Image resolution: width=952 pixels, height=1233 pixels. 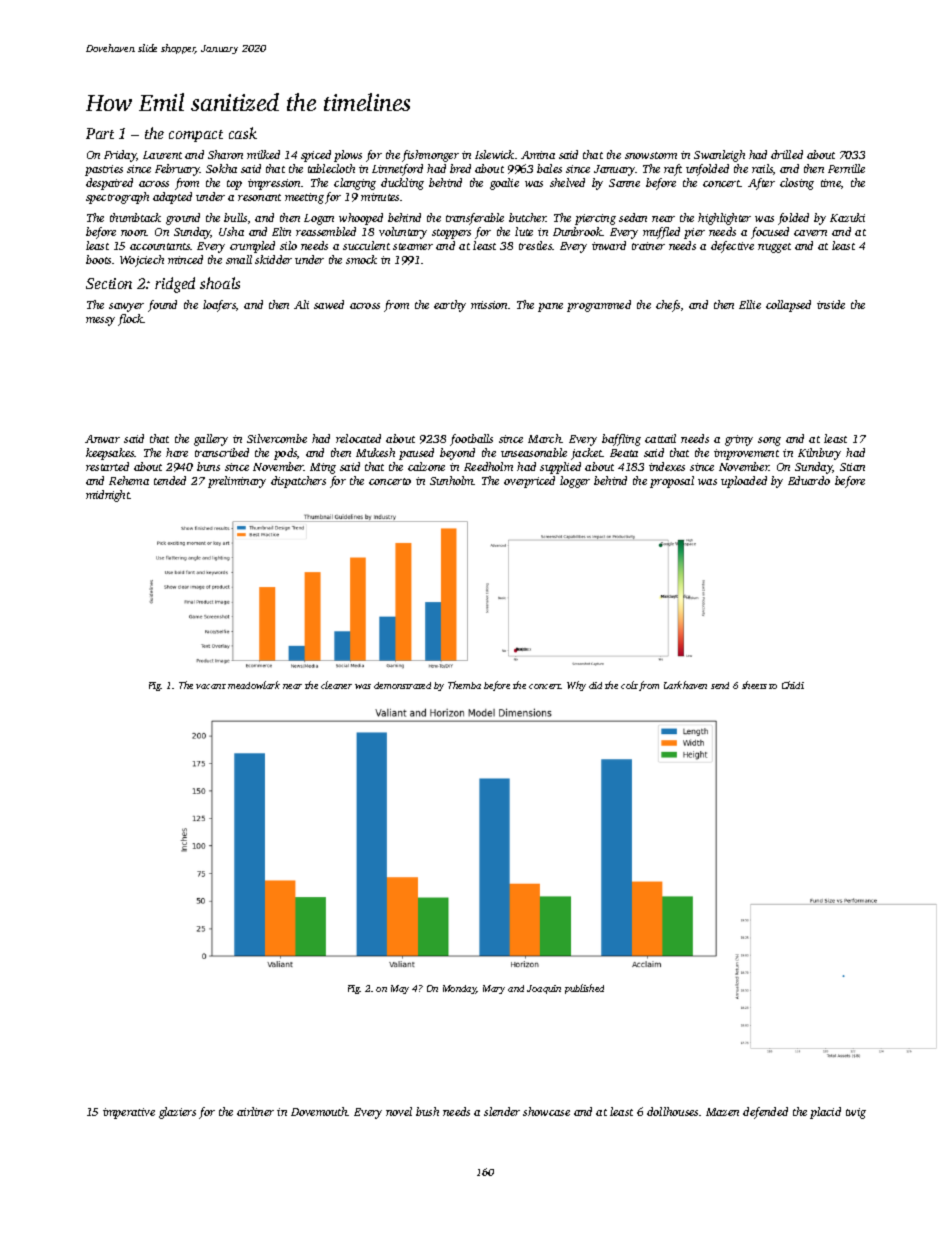 What do you see at coordinates (754, 685) in the document?
I see `sheets` at bounding box center [754, 685].
